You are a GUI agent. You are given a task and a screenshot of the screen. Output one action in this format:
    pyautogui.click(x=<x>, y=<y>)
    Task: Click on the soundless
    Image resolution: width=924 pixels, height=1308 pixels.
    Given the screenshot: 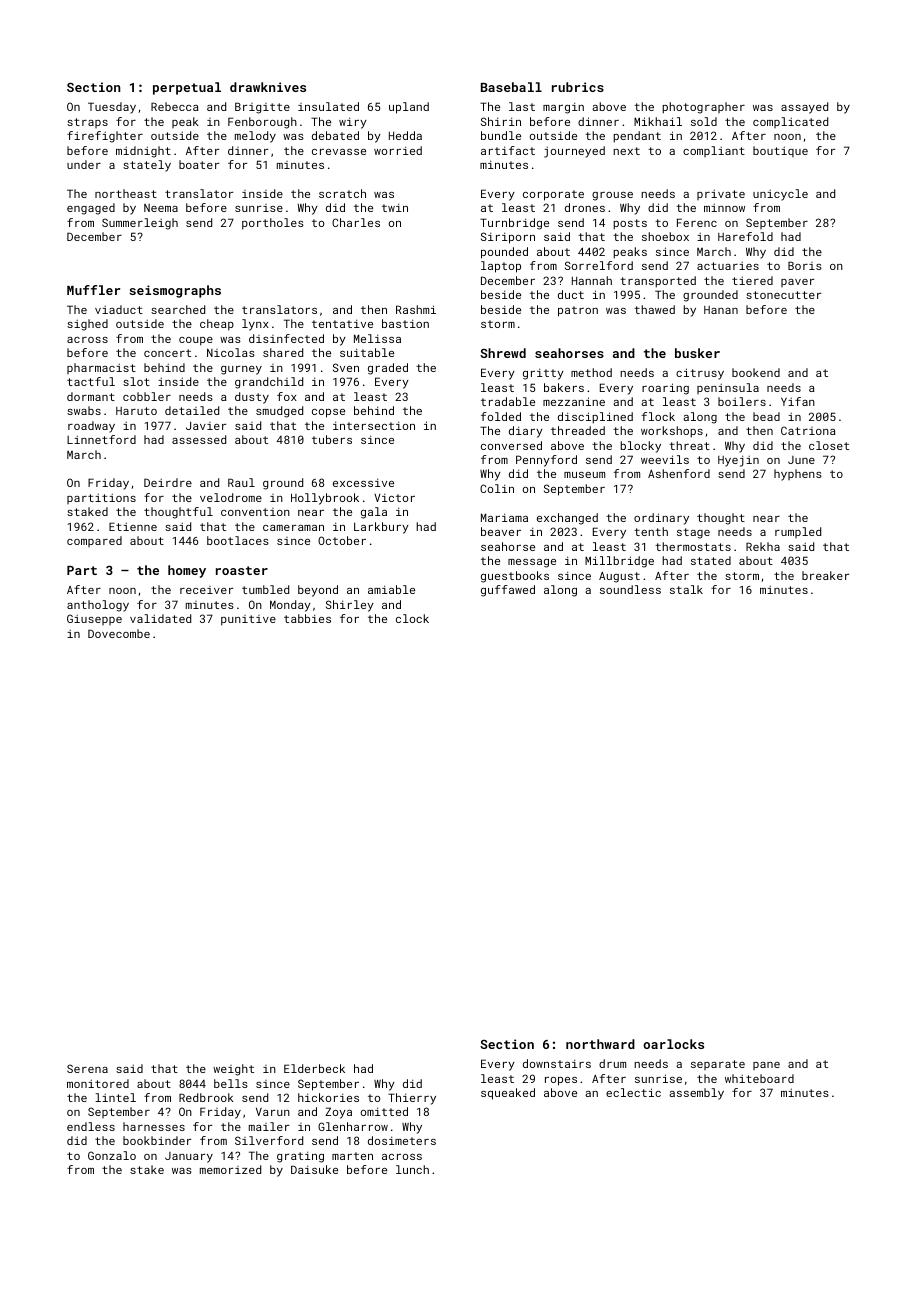 What is the action you would take?
    pyautogui.click(x=630, y=589)
